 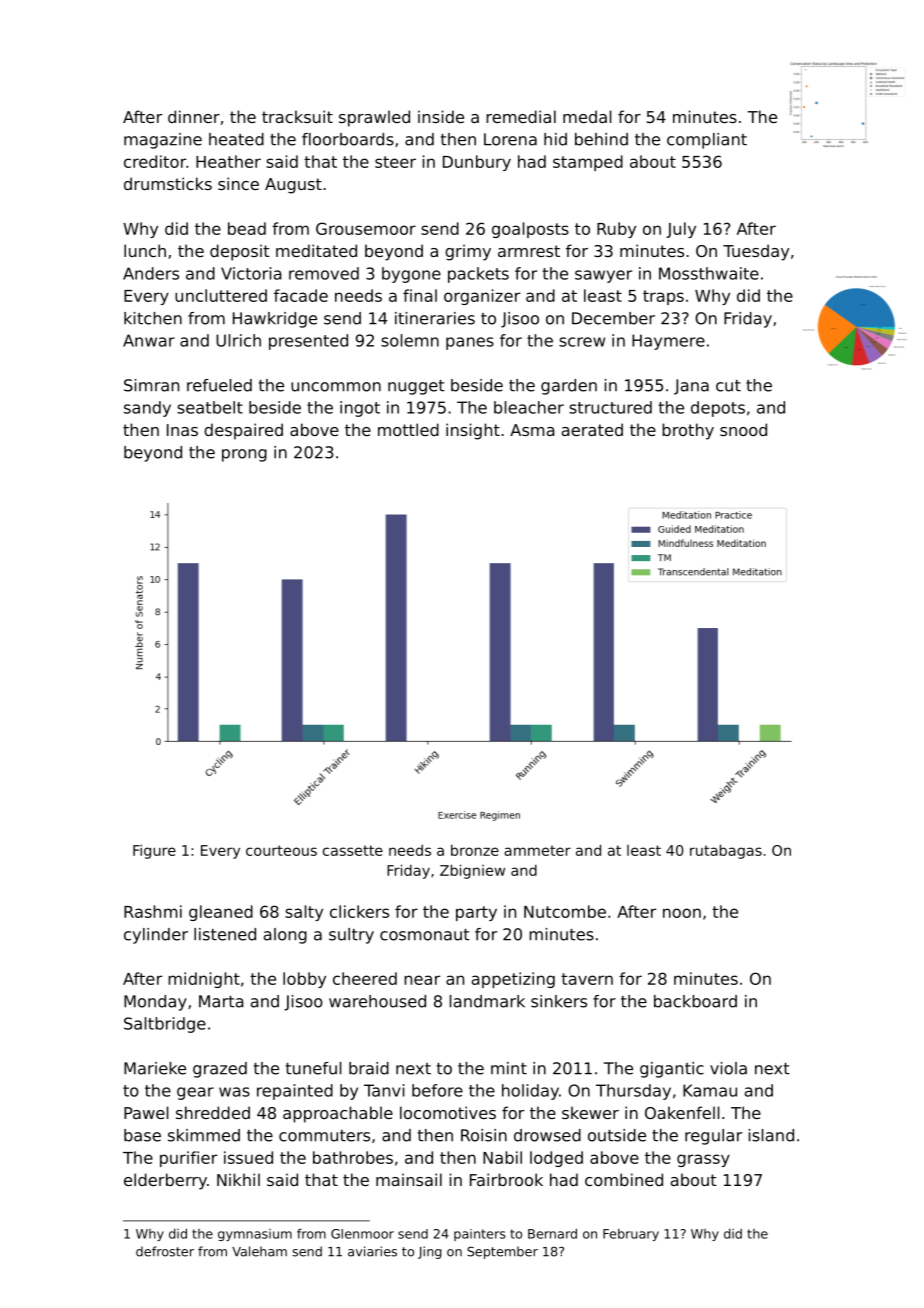 I want to click on Jing, so click(x=430, y=1252).
